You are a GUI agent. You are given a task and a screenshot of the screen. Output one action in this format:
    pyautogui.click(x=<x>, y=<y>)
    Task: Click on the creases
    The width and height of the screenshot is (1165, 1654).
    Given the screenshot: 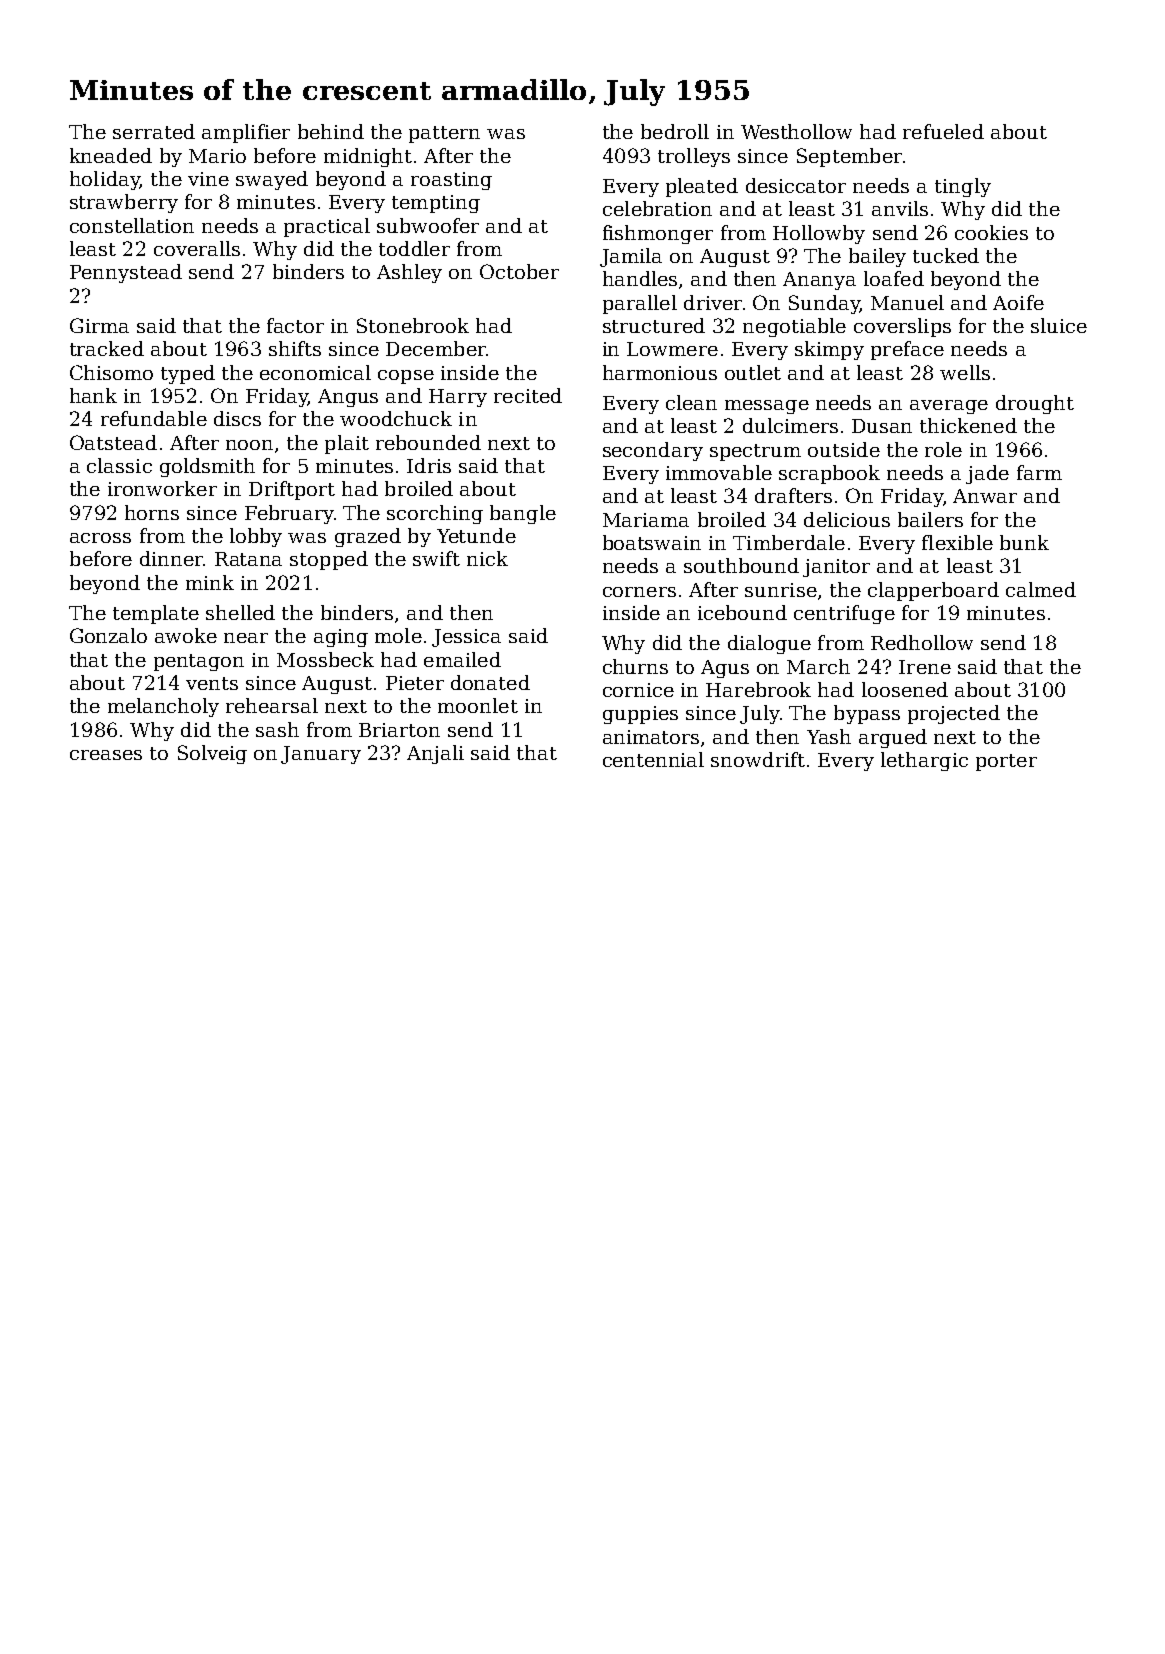 What is the action you would take?
    pyautogui.click(x=106, y=755)
